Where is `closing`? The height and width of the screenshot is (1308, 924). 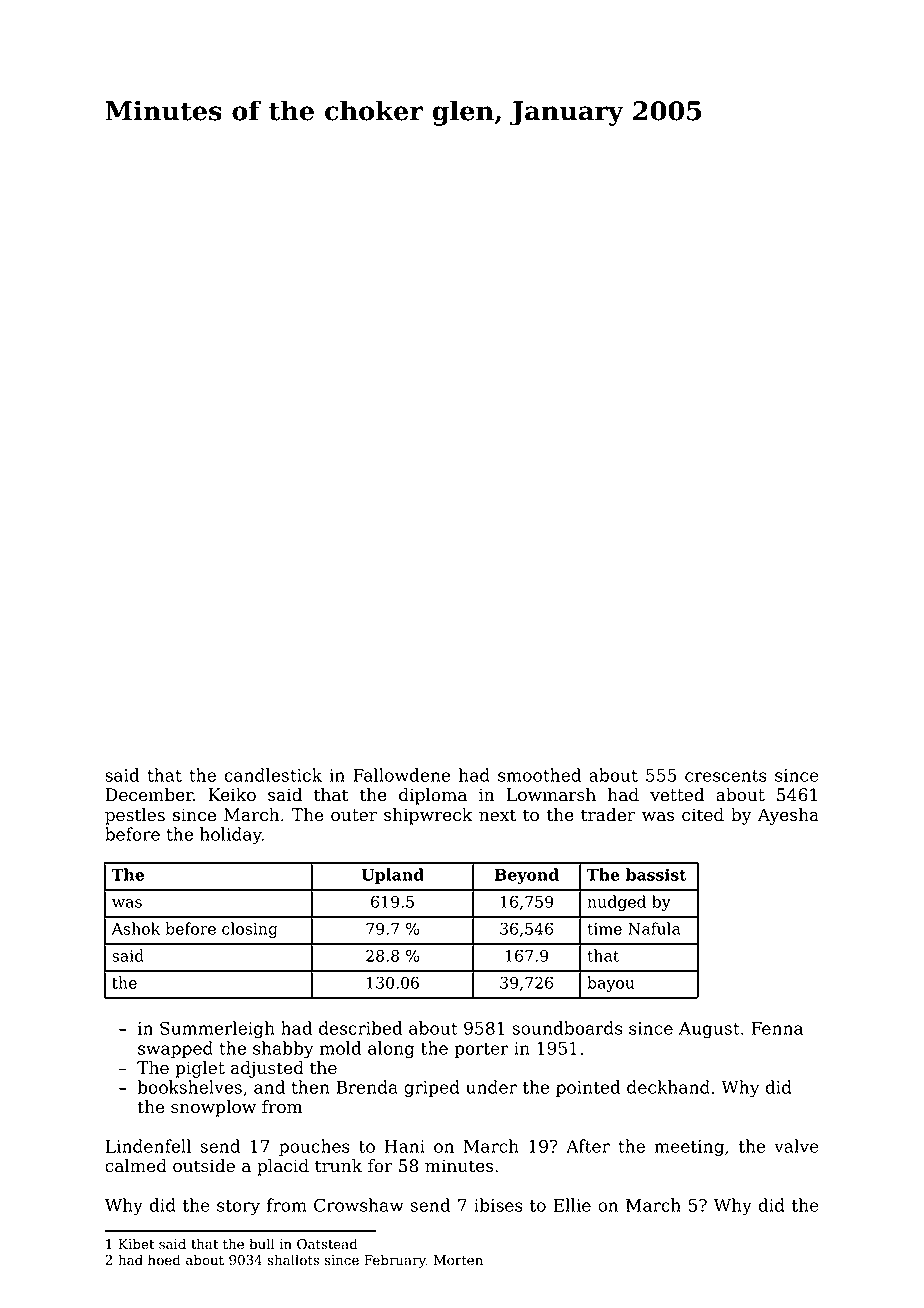 closing is located at coordinates (250, 930).
